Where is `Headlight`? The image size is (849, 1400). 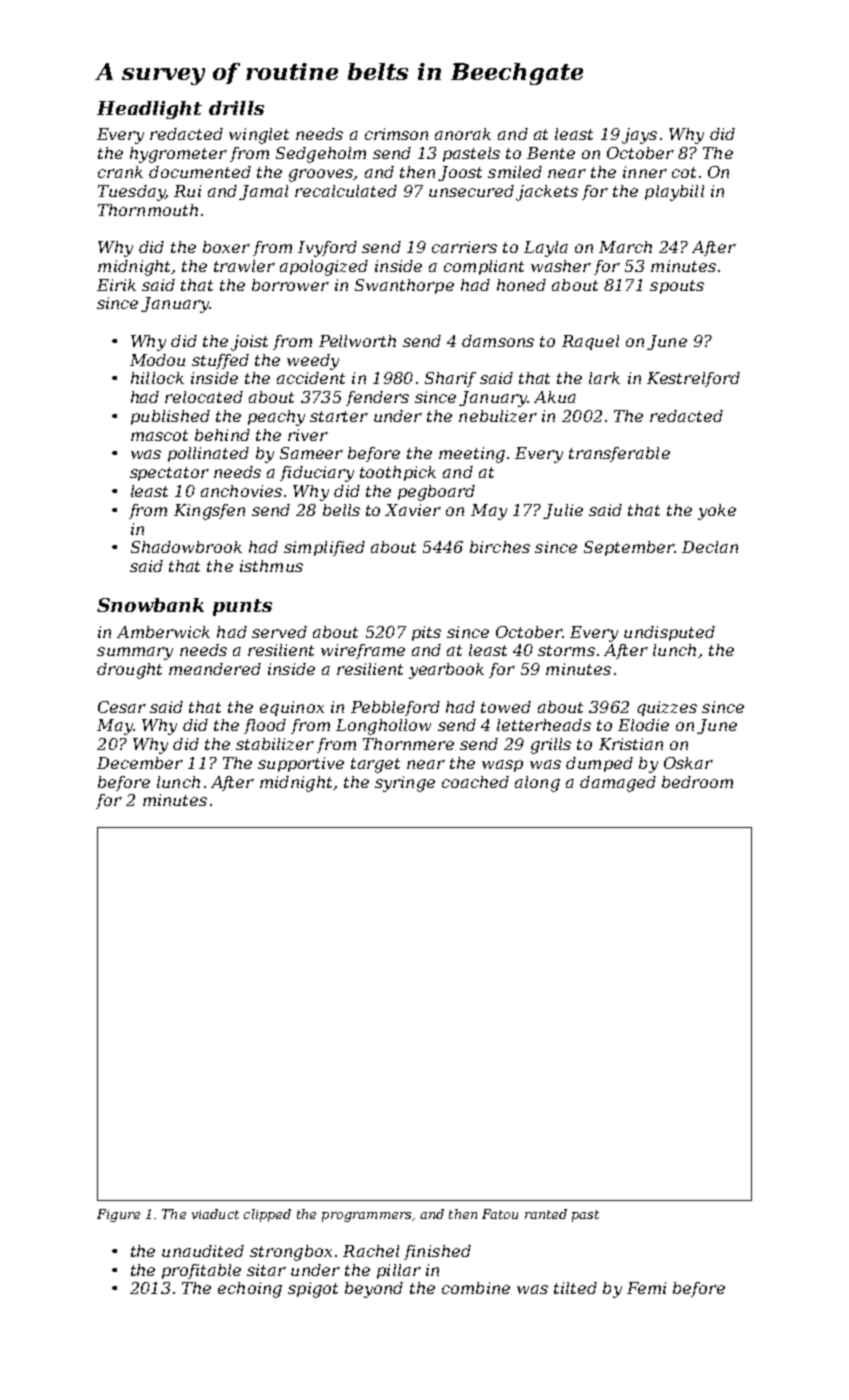
Headlight is located at coordinates (149, 110).
